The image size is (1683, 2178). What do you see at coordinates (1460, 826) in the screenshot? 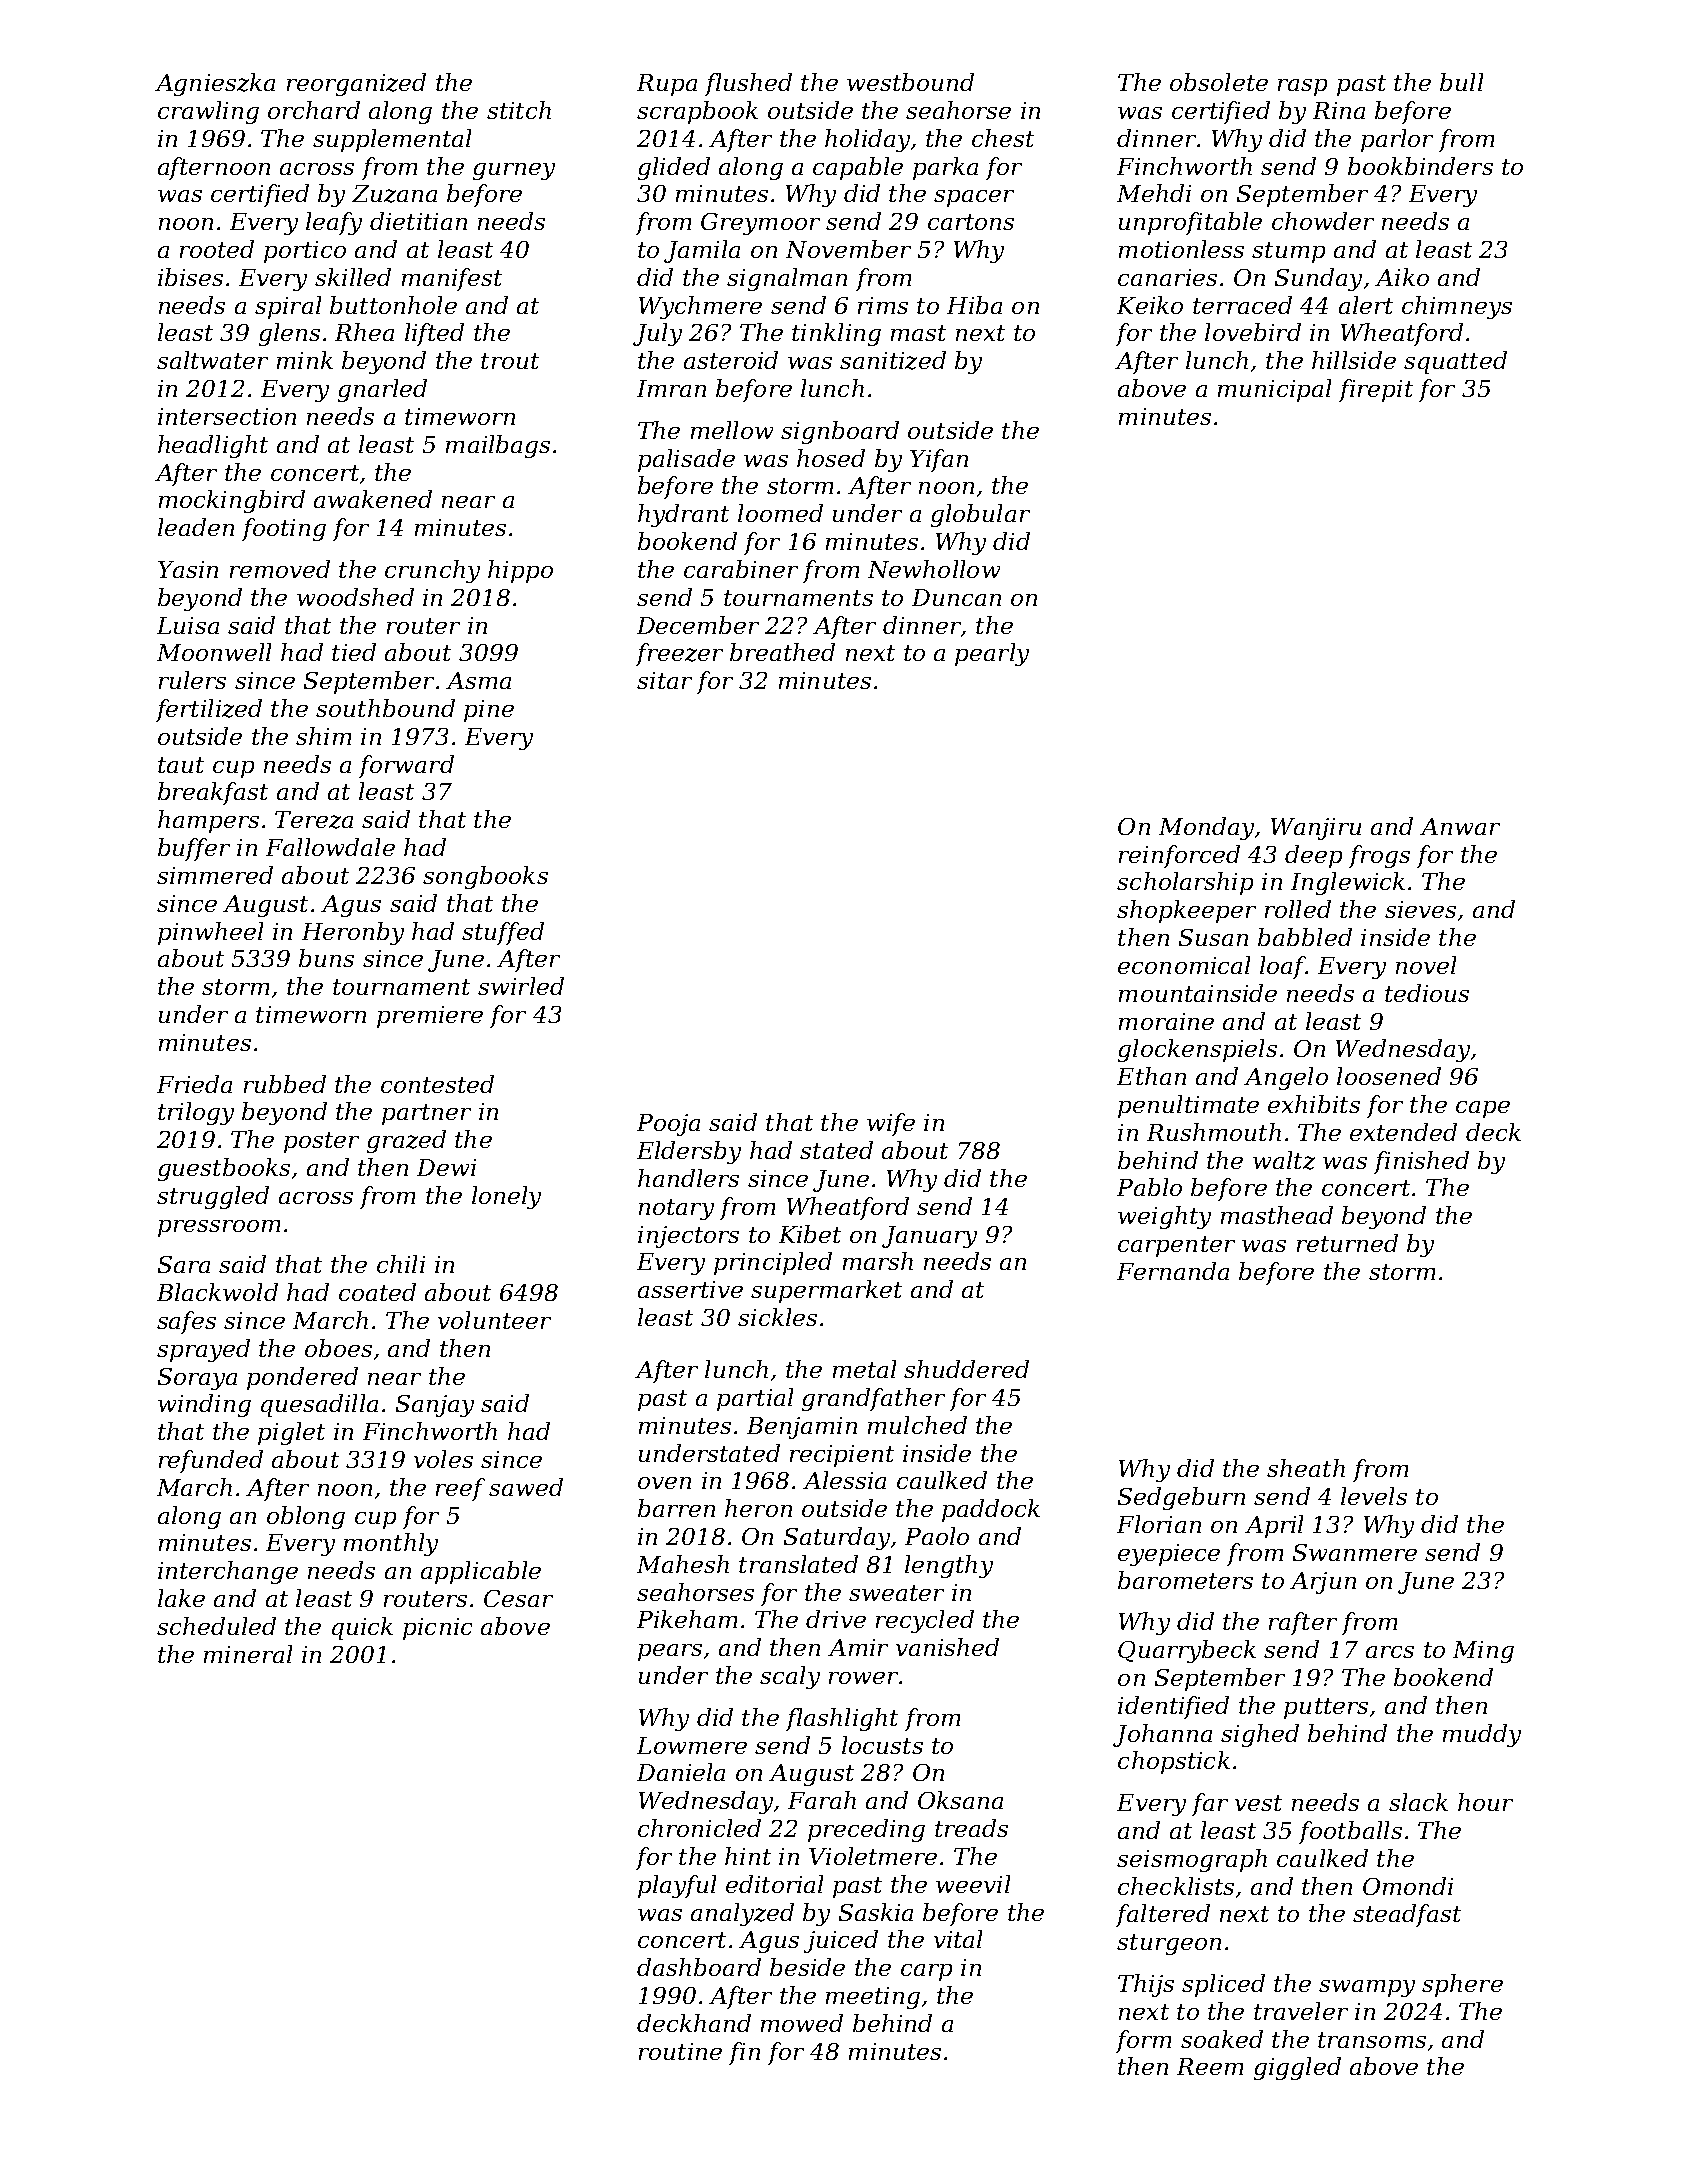
I see `Anwar` at bounding box center [1460, 826].
